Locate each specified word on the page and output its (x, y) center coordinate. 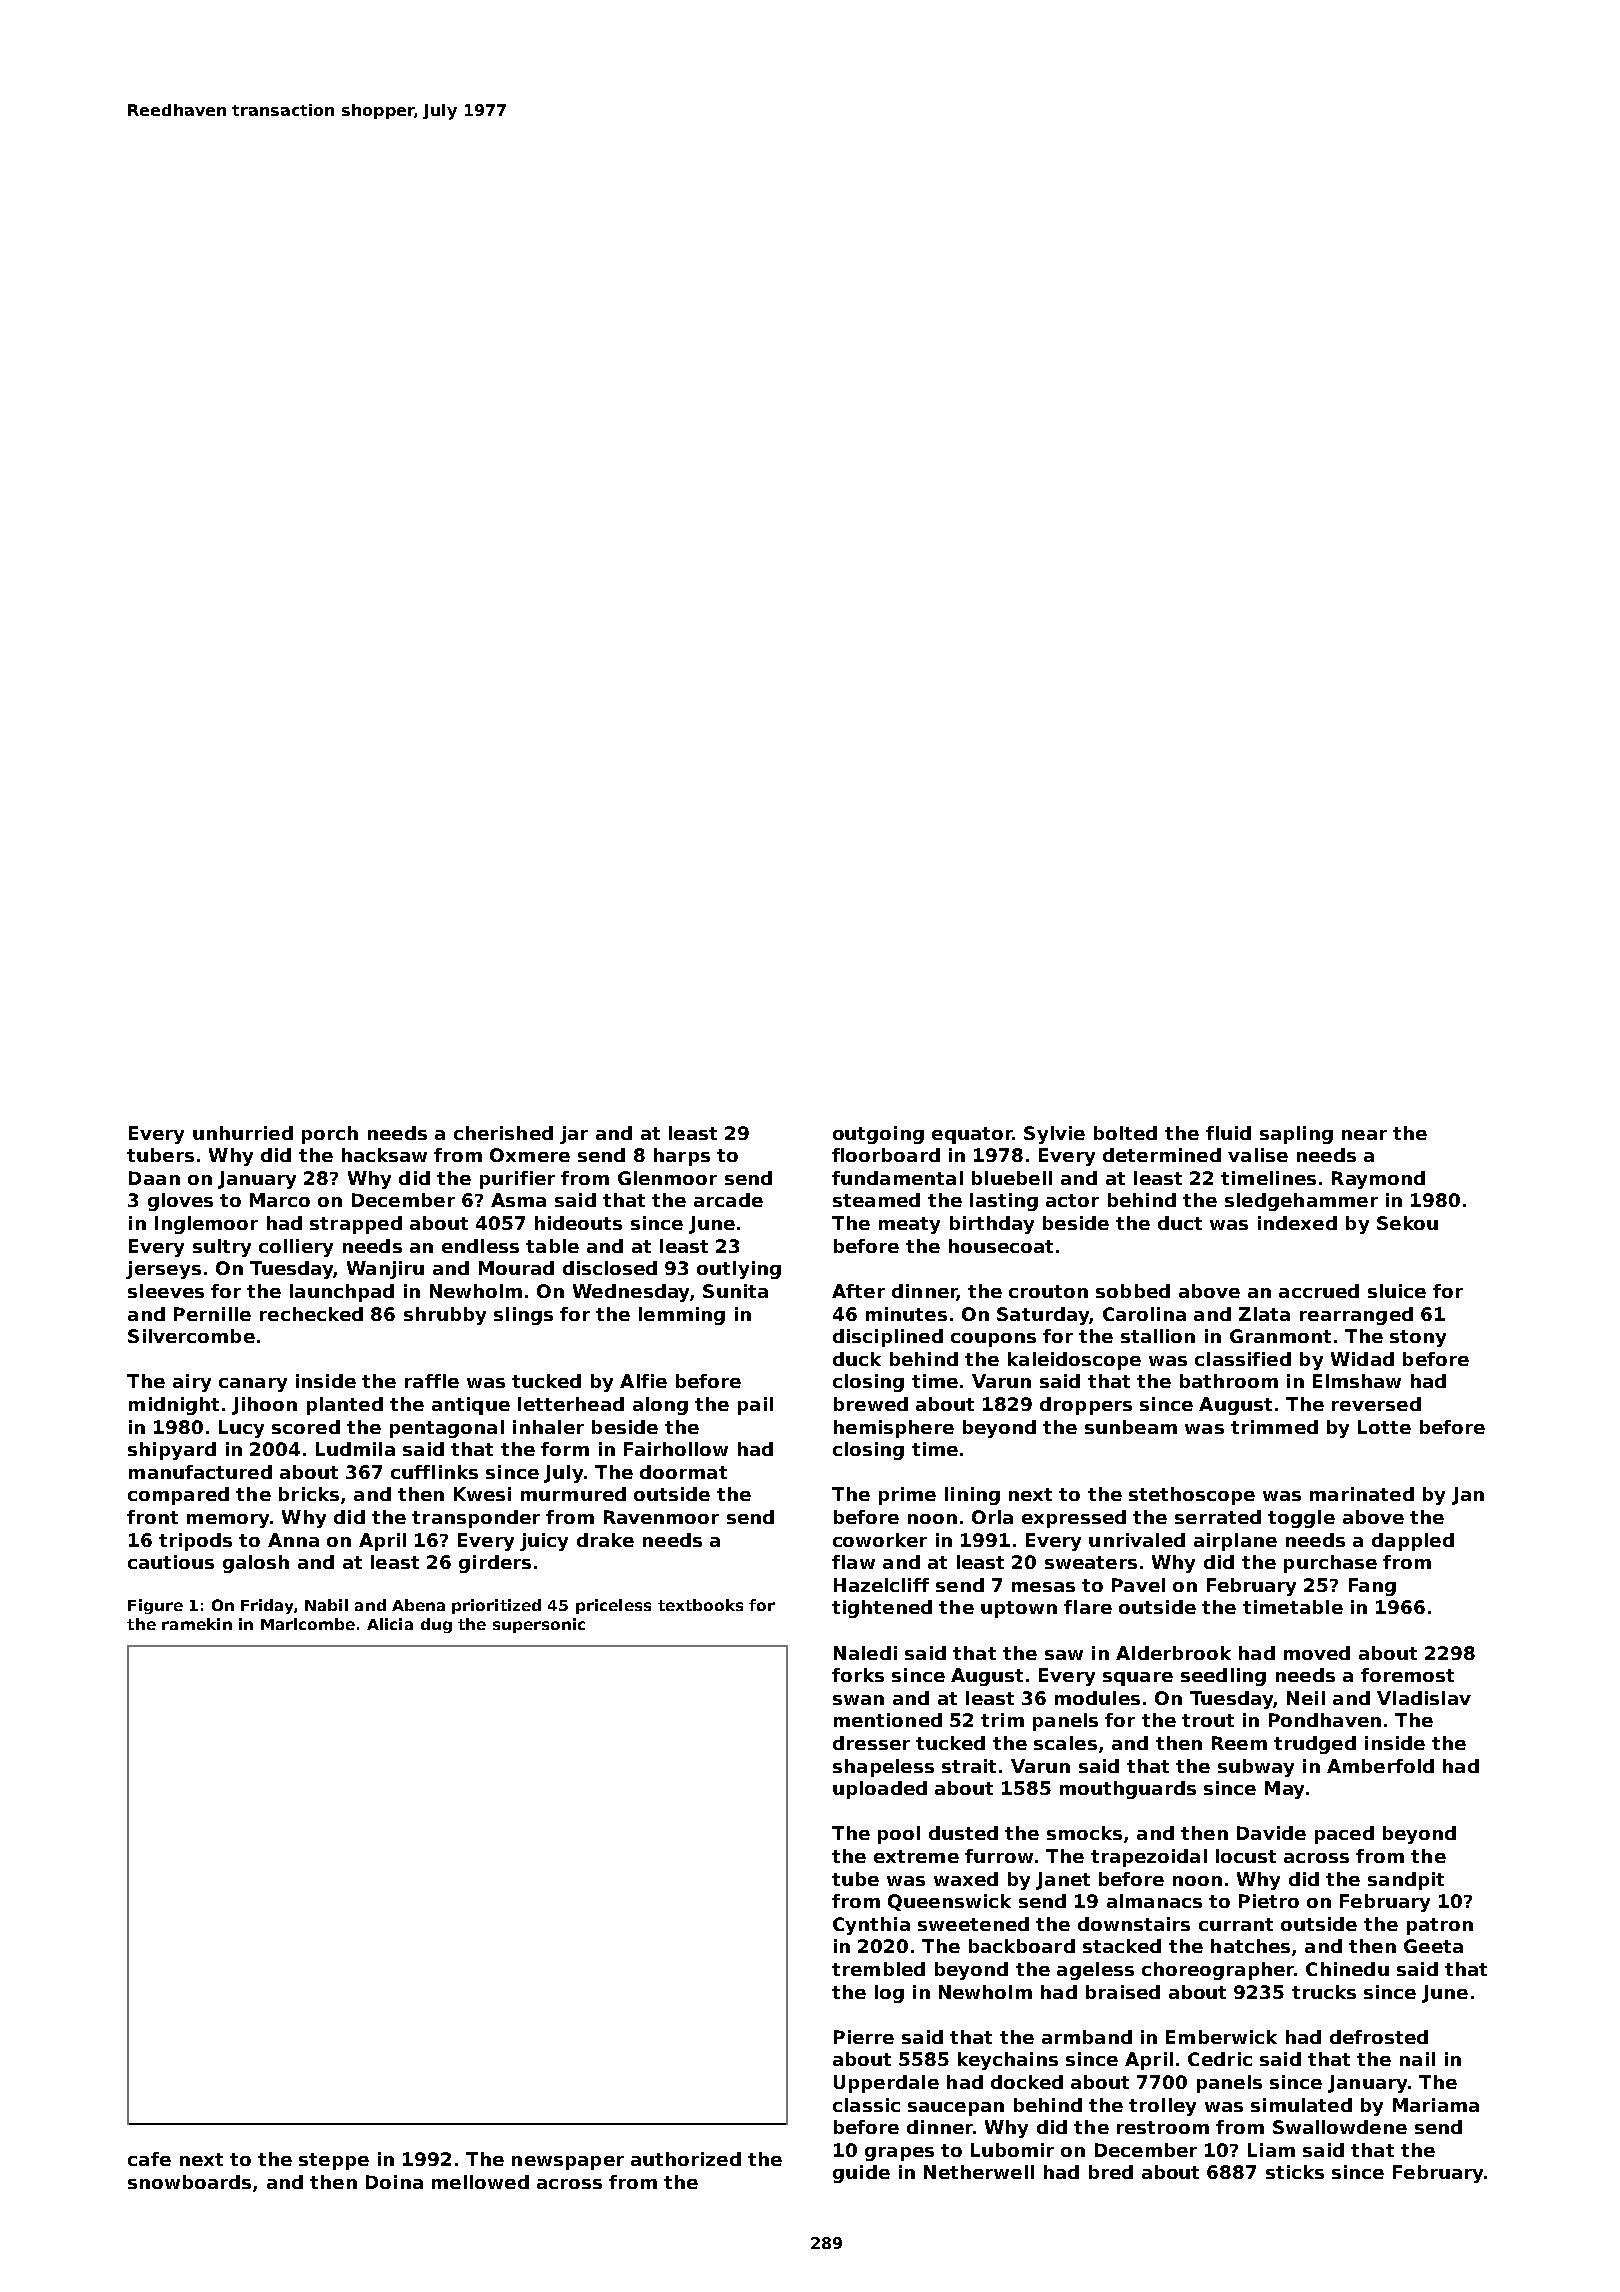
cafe (149, 2159)
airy (192, 1383)
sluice (1397, 1291)
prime (907, 1496)
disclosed (610, 1268)
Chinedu (1347, 1969)
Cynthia (871, 1926)
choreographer (1218, 1971)
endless (480, 1246)
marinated (1362, 1494)
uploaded (880, 1790)
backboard (1022, 1946)
